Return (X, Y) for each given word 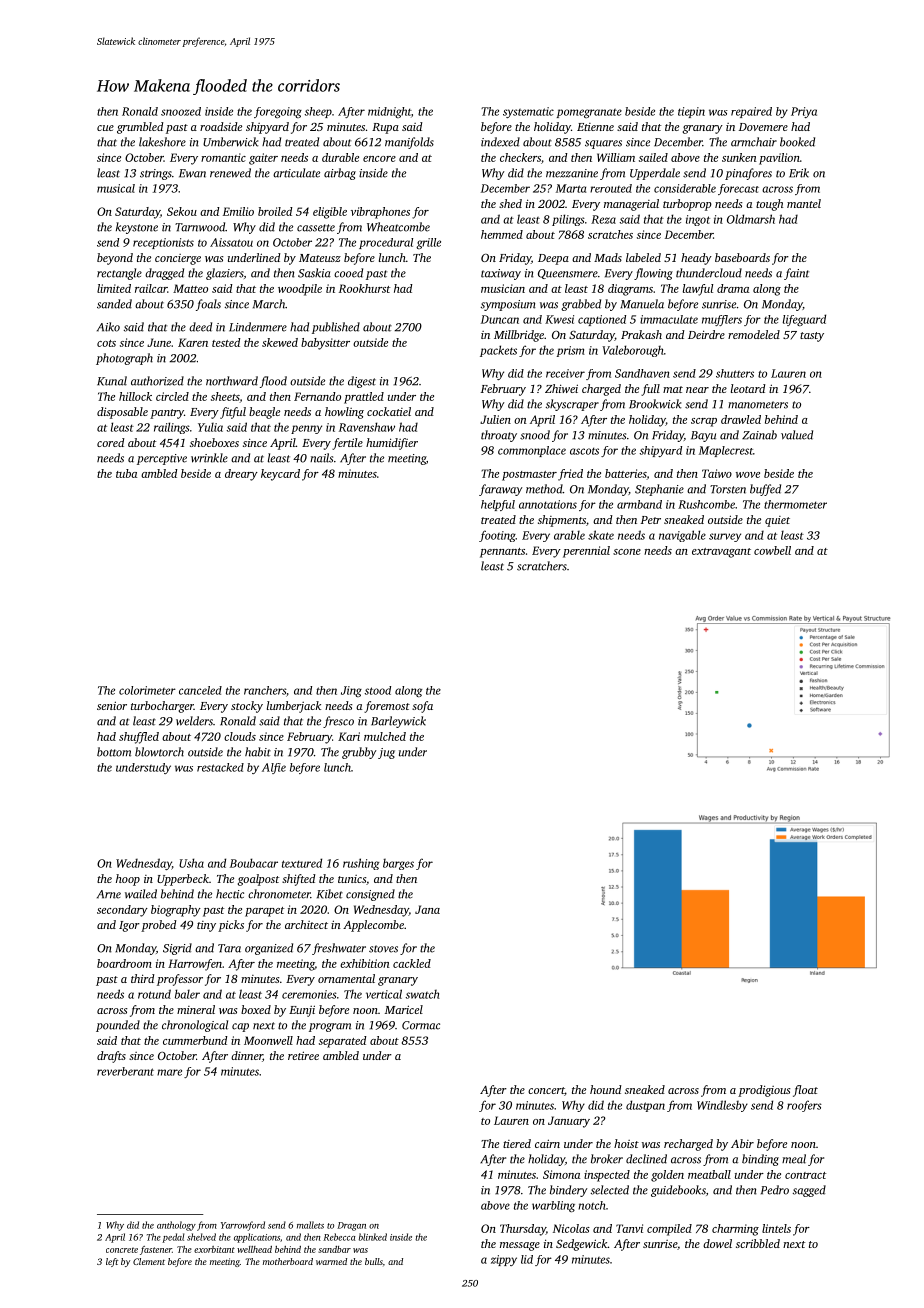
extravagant (721, 553)
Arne (109, 894)
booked (797, 142)
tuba (126, 473)
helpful (498, 505)
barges (398, 864)
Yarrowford (243, 1226)
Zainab (759, 435)
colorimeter (147, 690)
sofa (422, 707)
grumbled (140, 128)
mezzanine (572, 173)
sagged (809, 1191)
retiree (303, 1055)
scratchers (542, 566)
